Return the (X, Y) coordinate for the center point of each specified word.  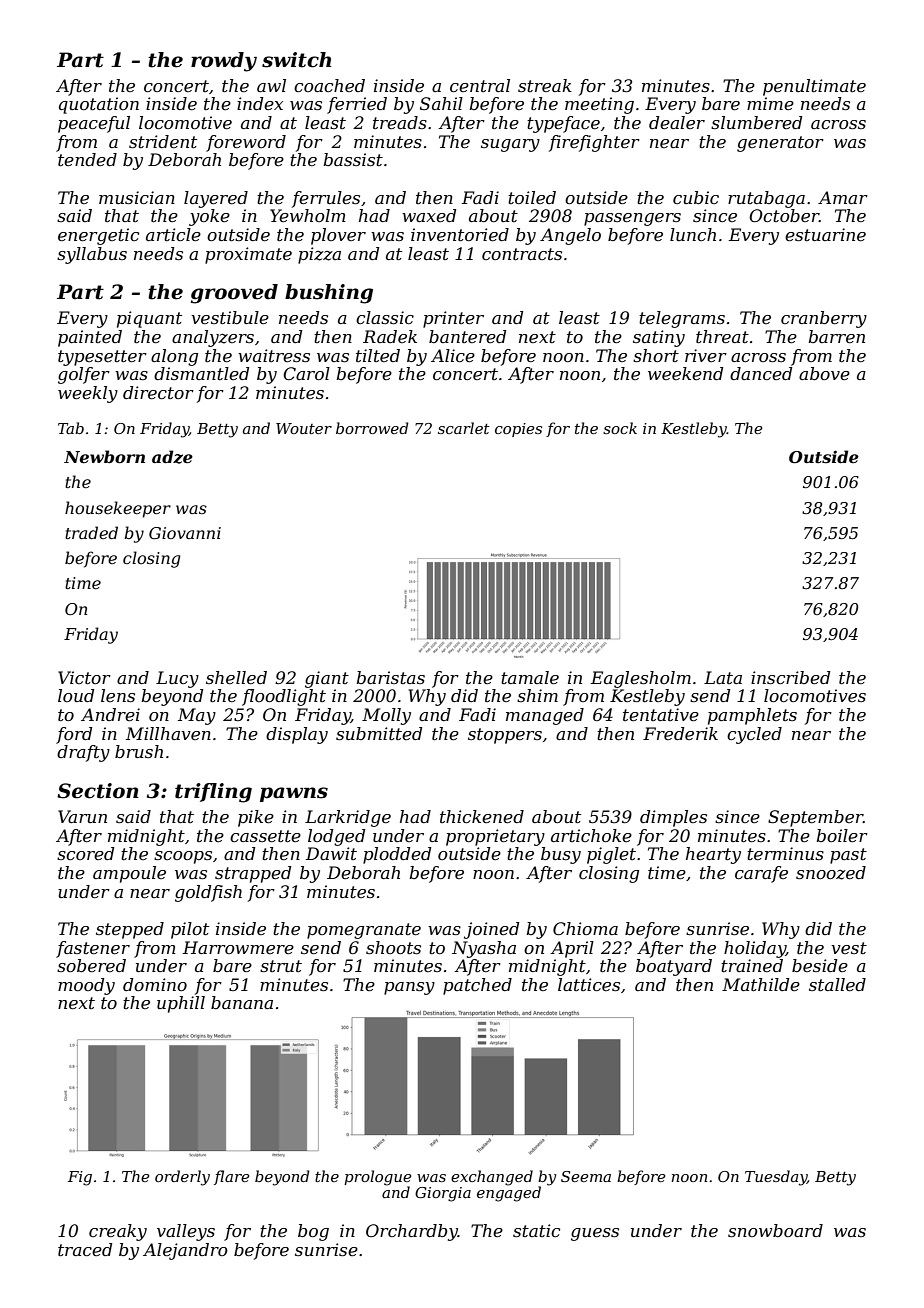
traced (85, 1249)
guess (595, 1234)
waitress (274, 355)
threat (722, 336)
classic (385, 317)
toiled (532, 197)
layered (216, 199)
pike (256, 818)
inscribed (790, 677)
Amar (843, 197)
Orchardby (412, 1232)
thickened (482, 816)
